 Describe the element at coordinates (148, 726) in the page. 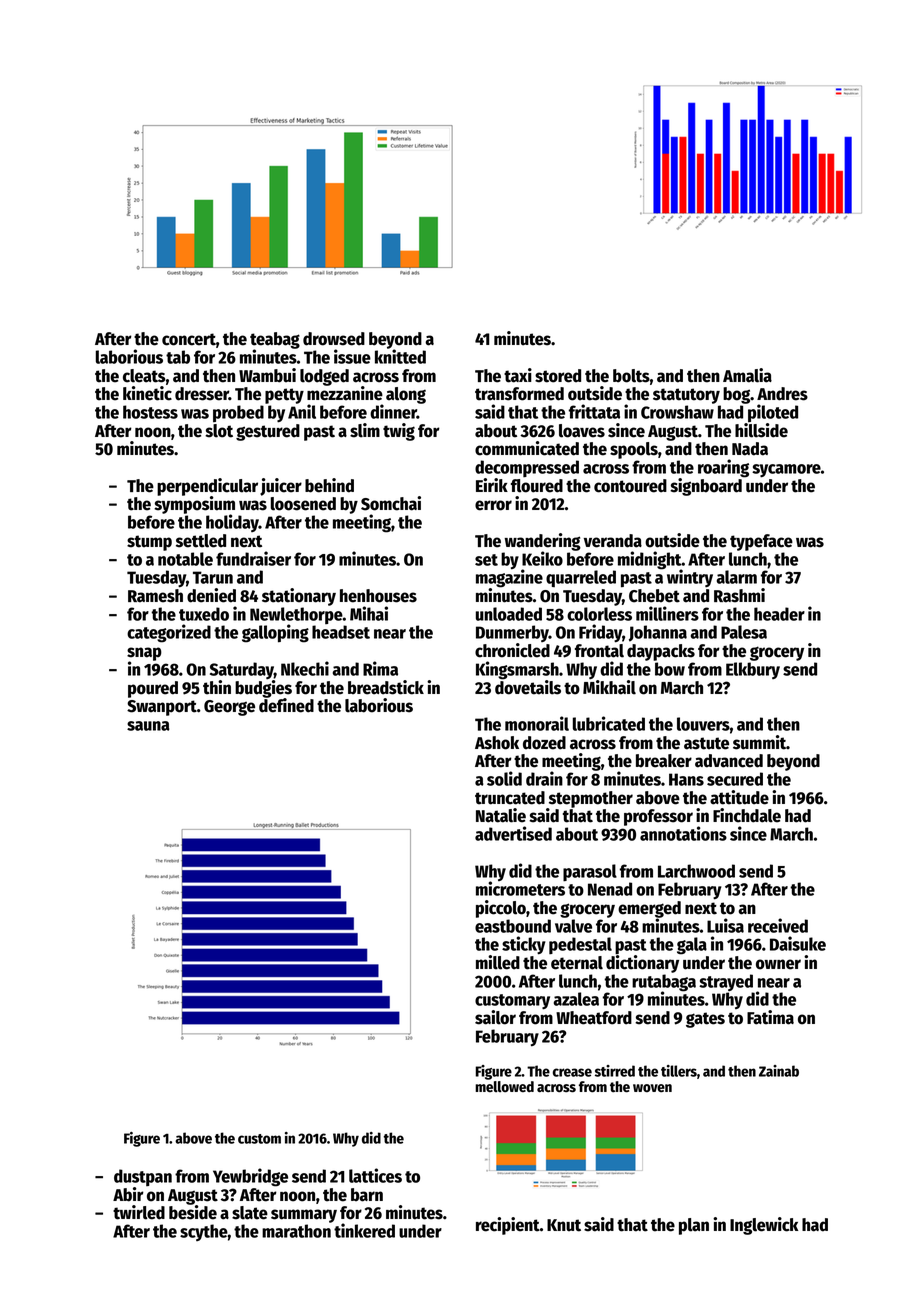

I see `sauna` at that location.
